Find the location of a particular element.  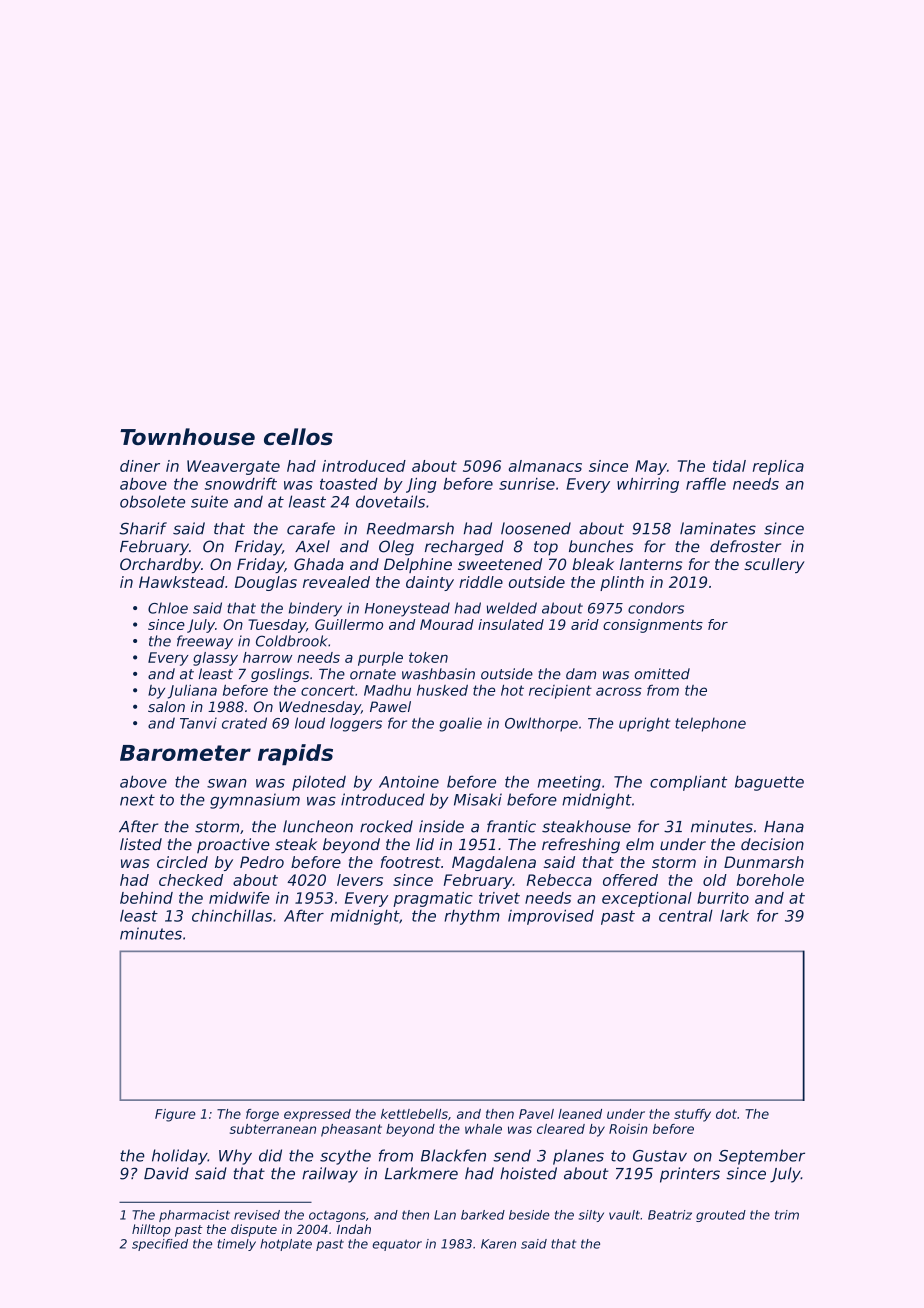

Figure is located at coordinates (175, 1115).
